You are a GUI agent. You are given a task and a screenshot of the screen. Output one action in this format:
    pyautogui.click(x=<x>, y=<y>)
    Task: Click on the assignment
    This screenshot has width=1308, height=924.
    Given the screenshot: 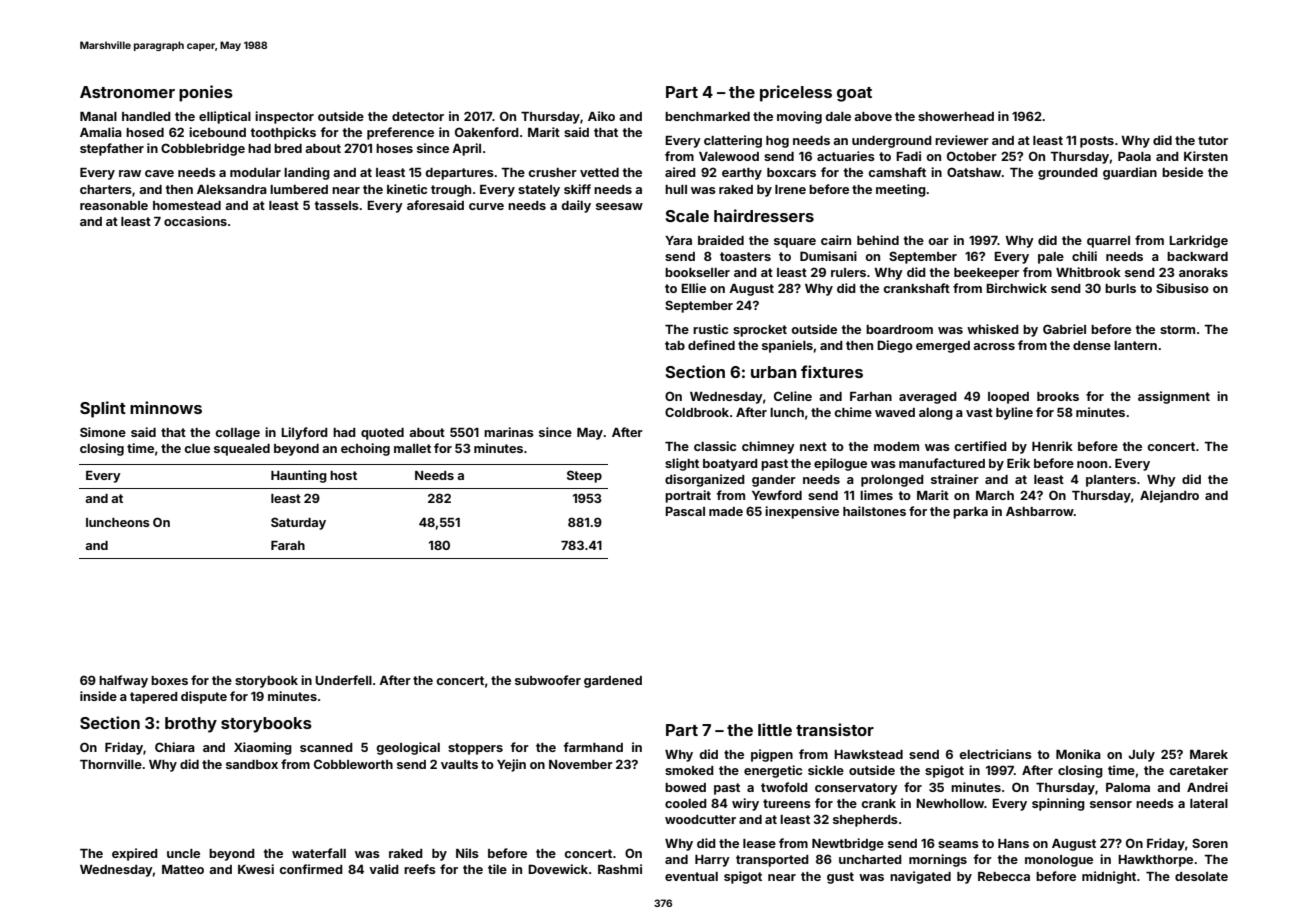 What is the action you would take?
    pyautogui.click(x=1174, y=397)
